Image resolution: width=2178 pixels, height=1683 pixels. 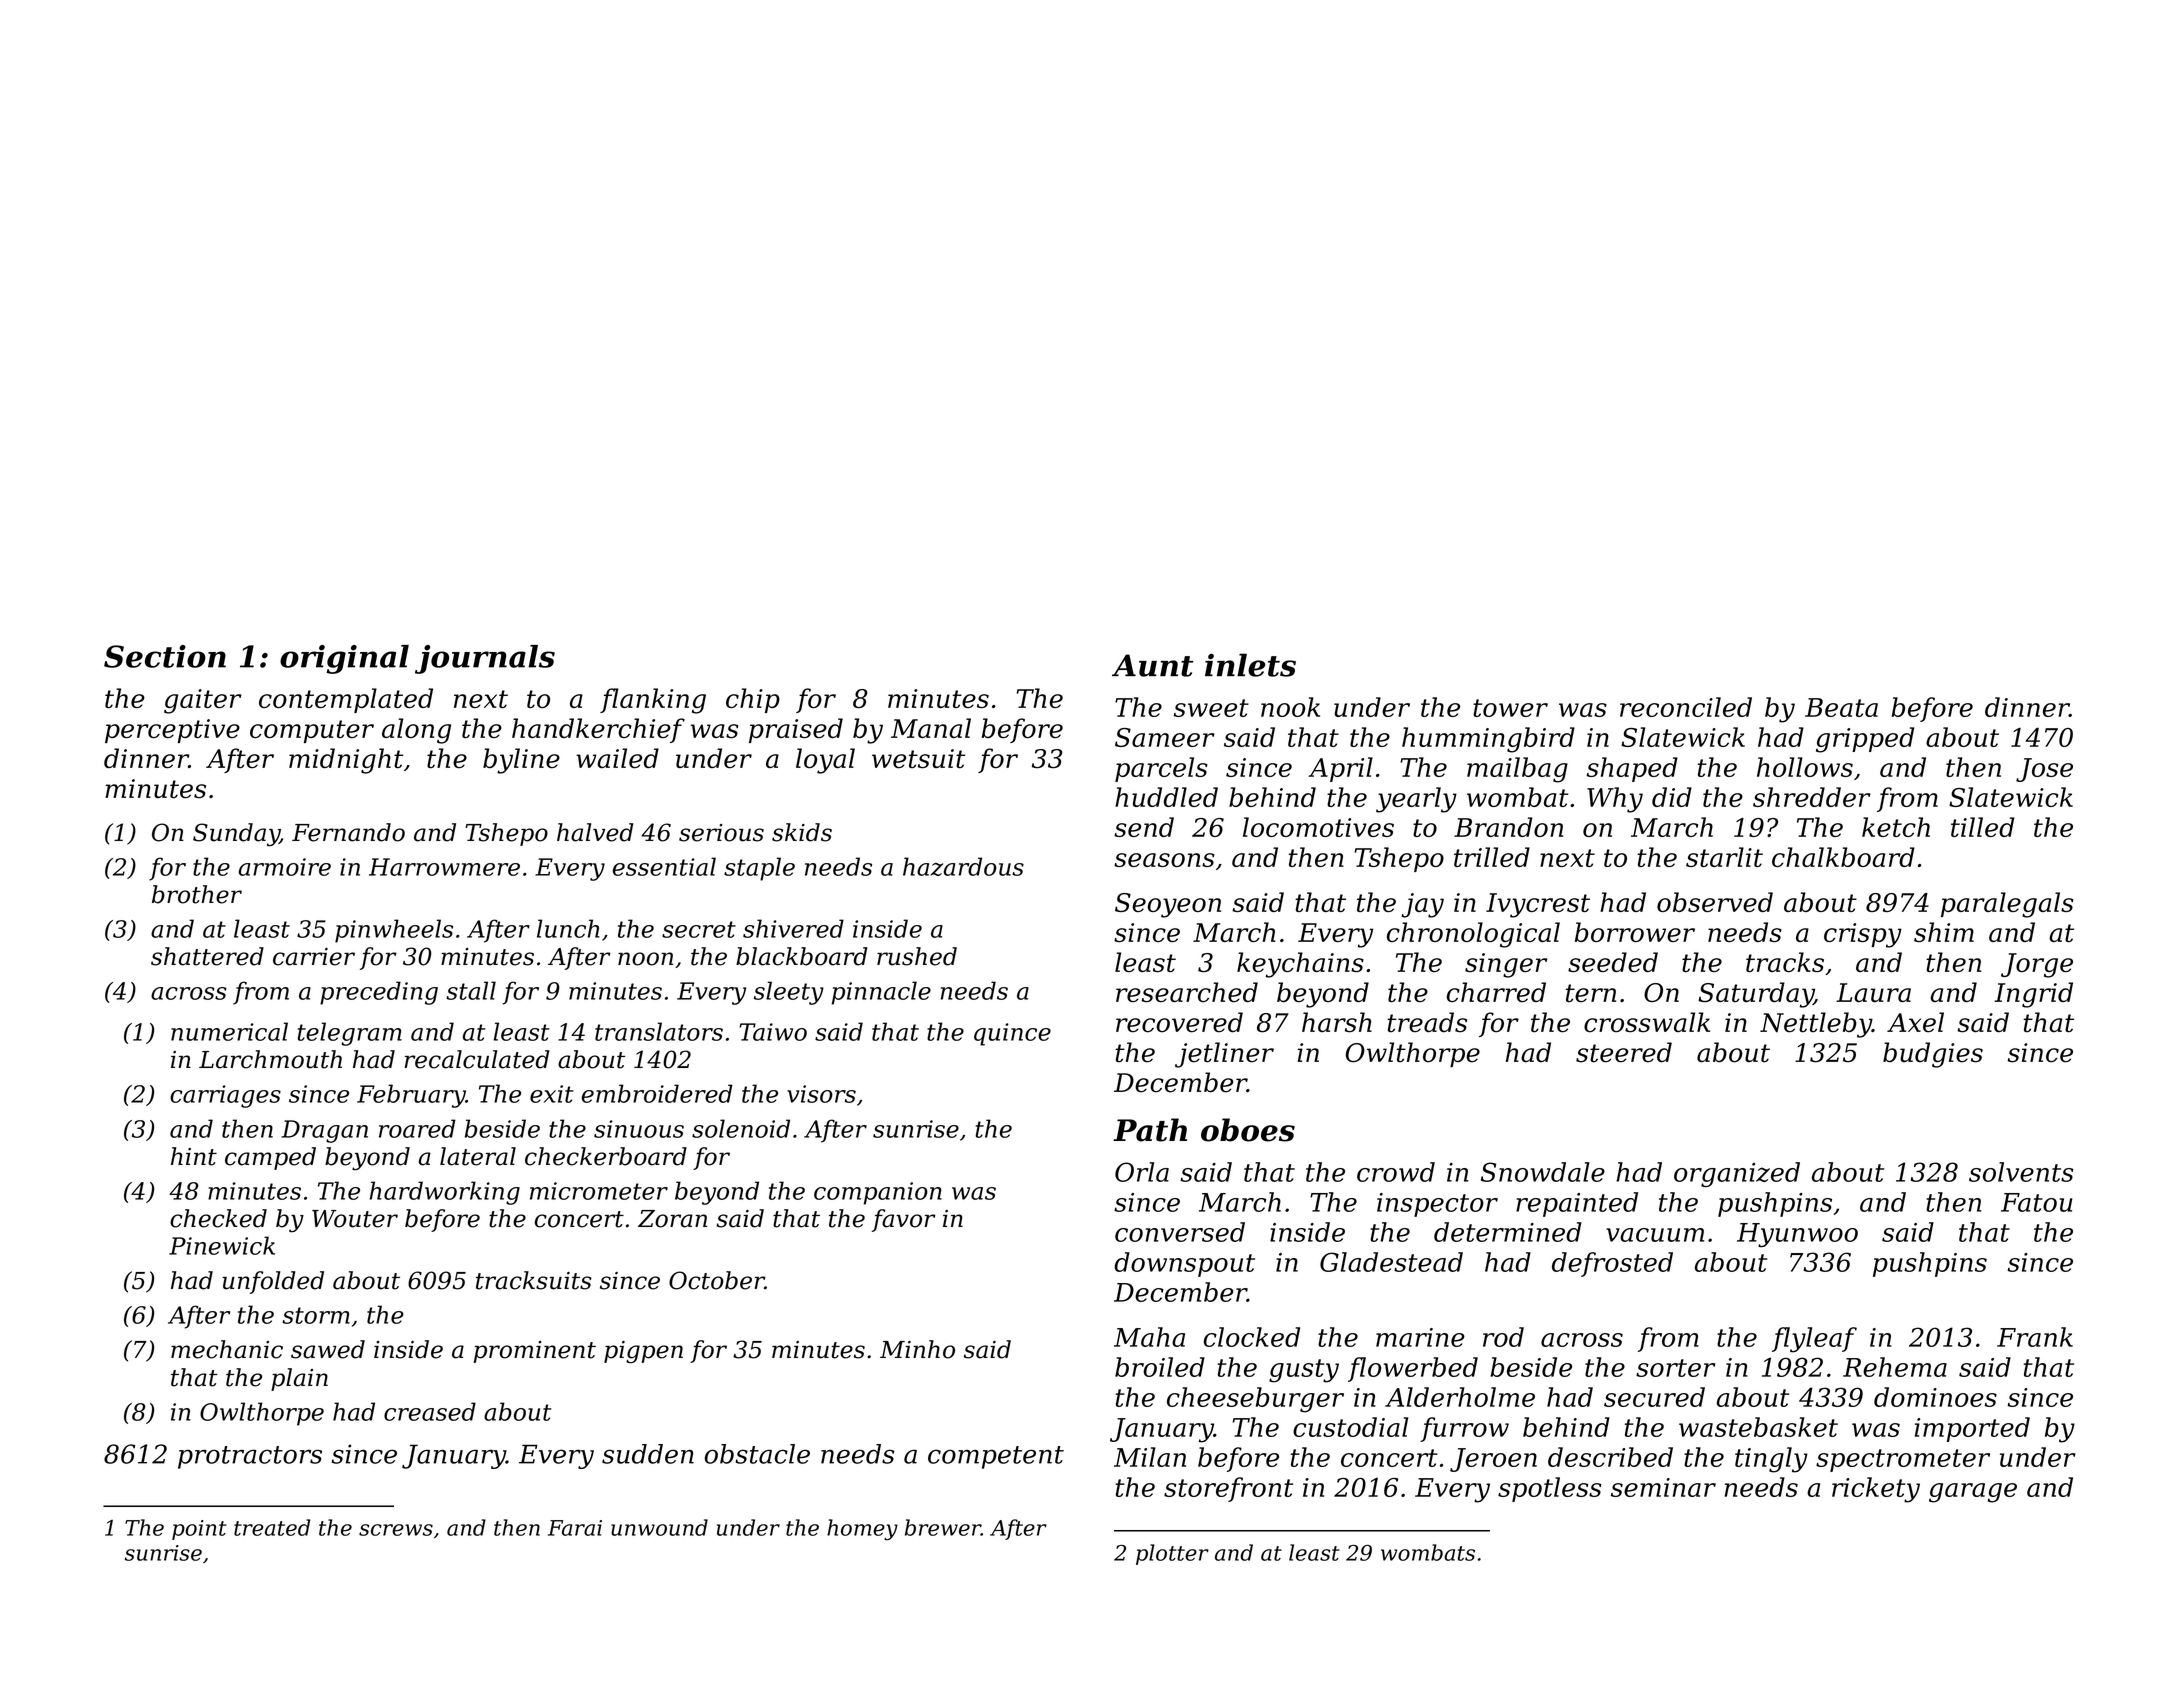 What do you see at coordinates (1460, 1397) in the screenshot?
I see `Alderholme` at bounding box center [1460, 1397].
